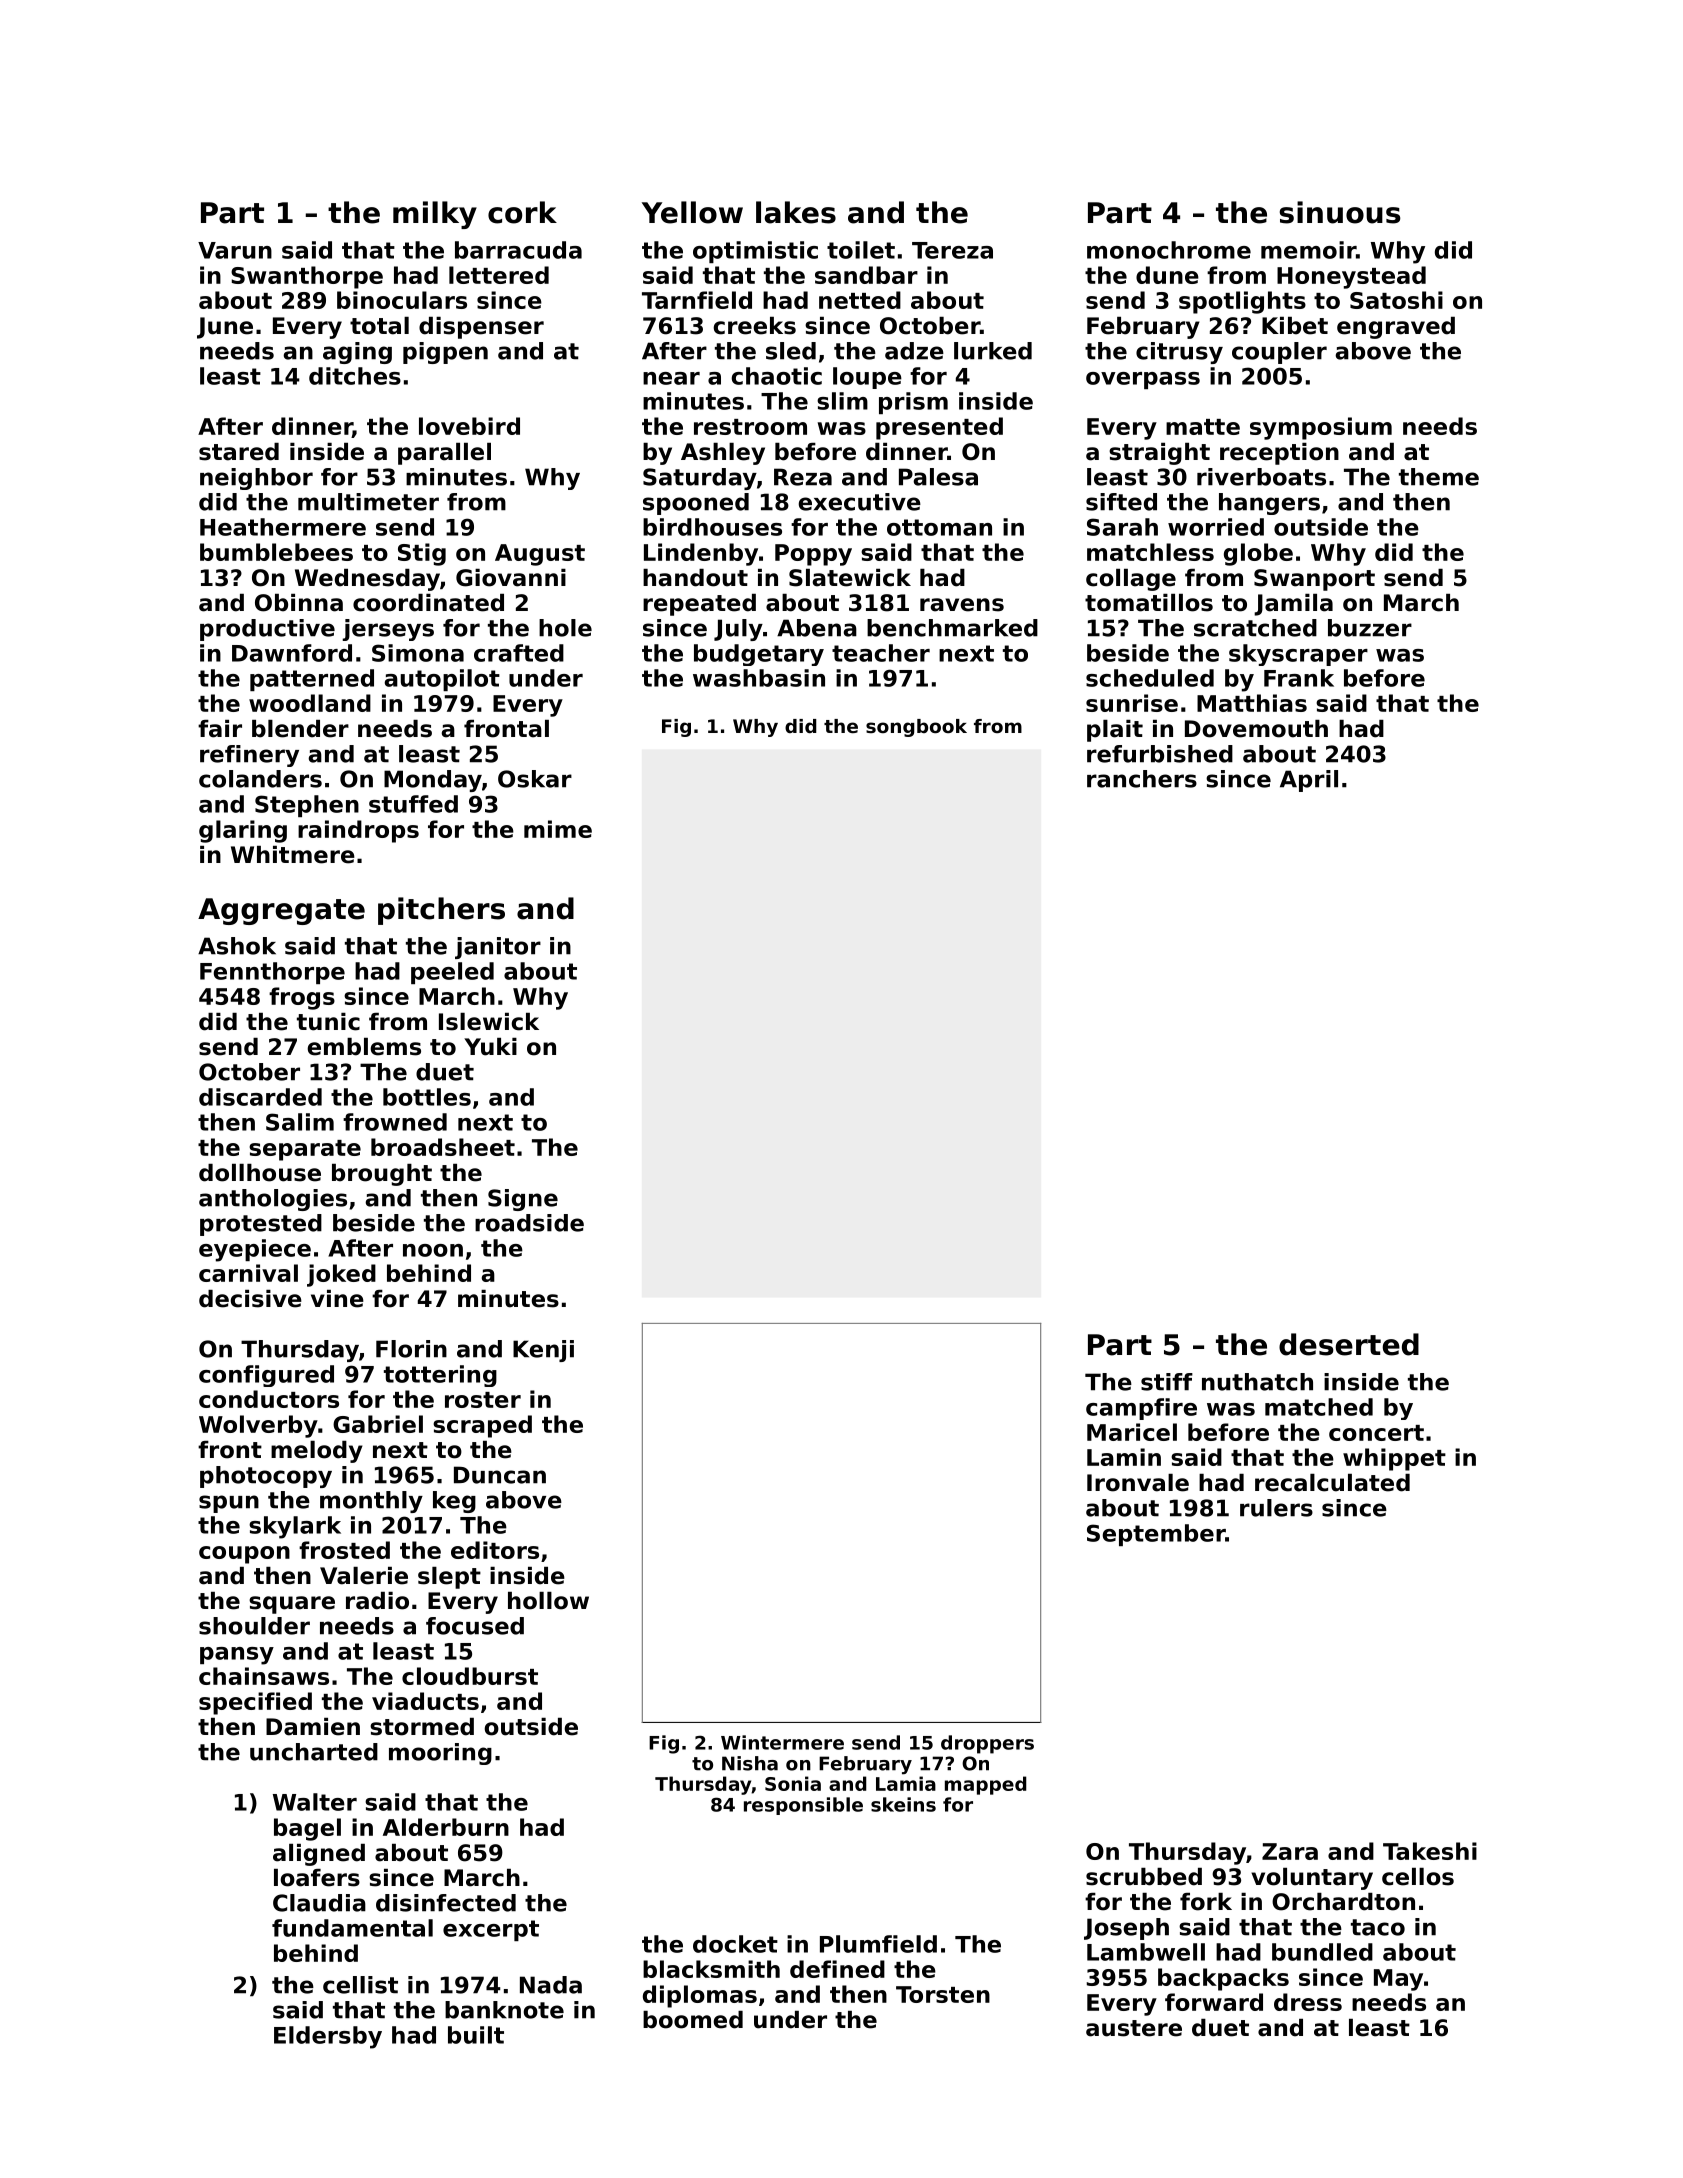 The height and width of the image is (2178, 1683). I want to click on sinuous, so click(1340, 212).
